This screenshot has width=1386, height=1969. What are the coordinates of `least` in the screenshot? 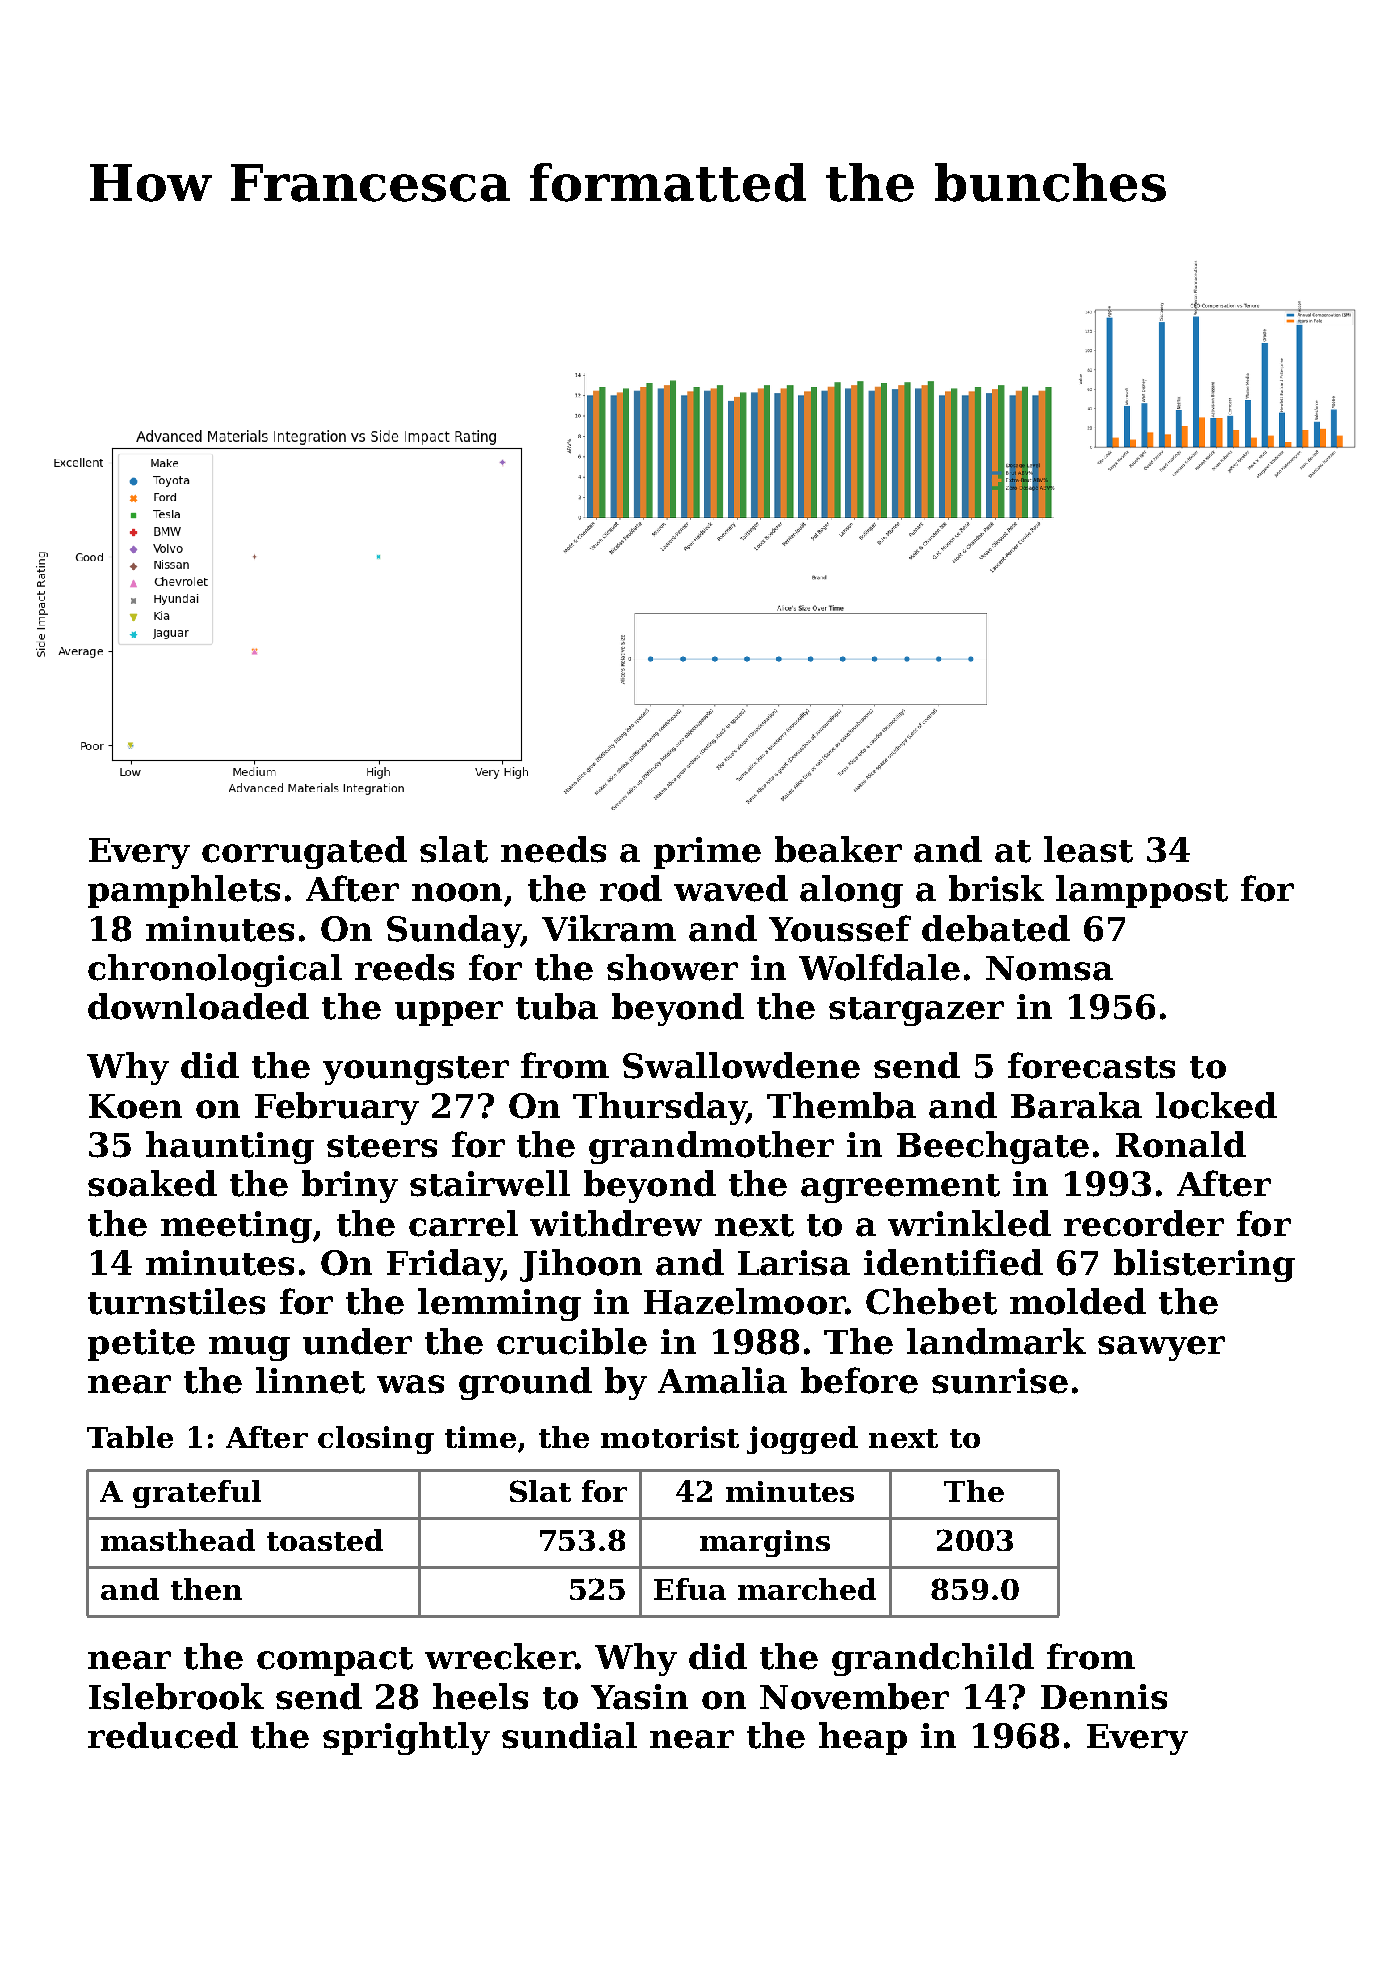 It's located at (1088, 849).
